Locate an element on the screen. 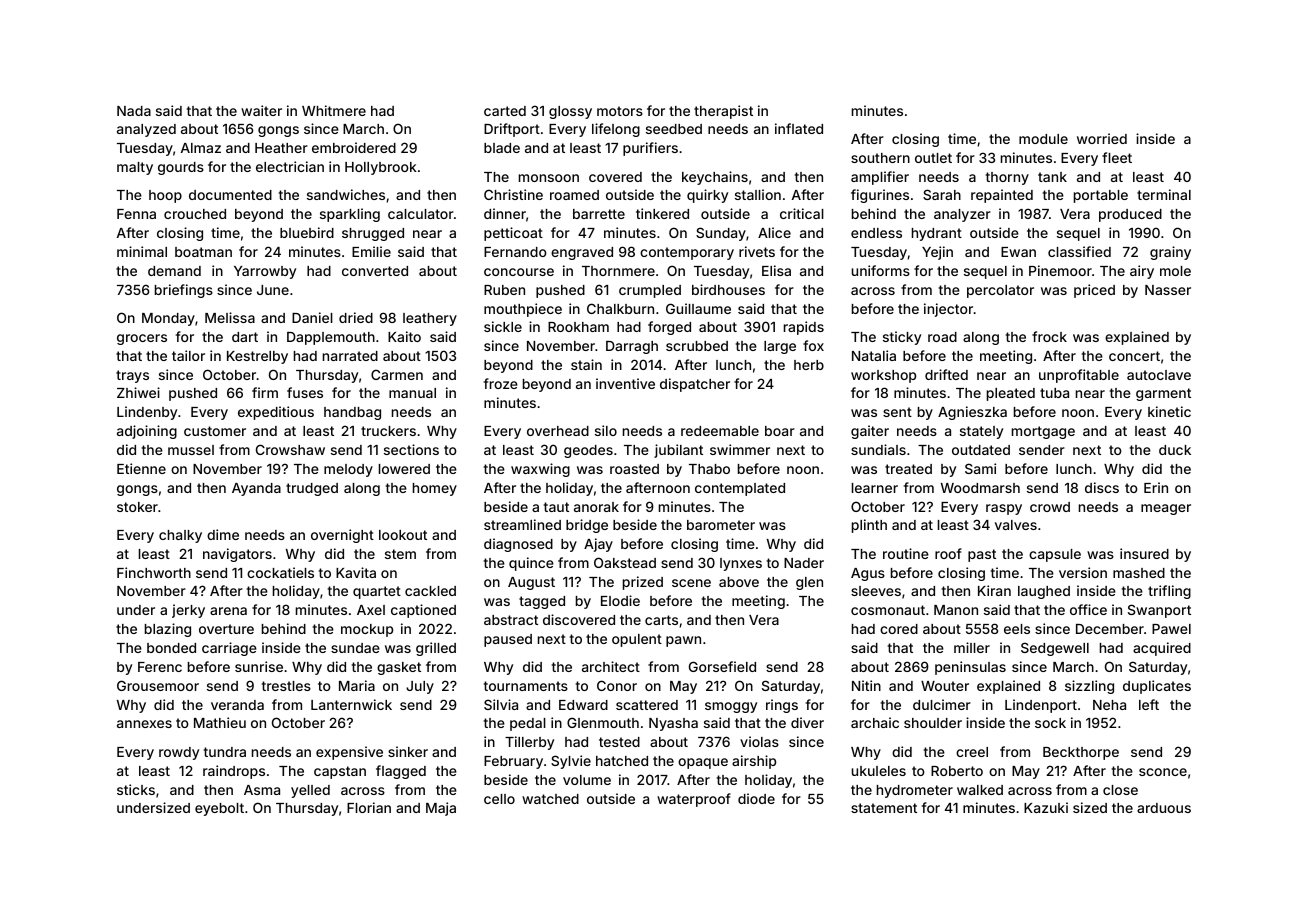  monsoon is located at coordinates (549, 178).
